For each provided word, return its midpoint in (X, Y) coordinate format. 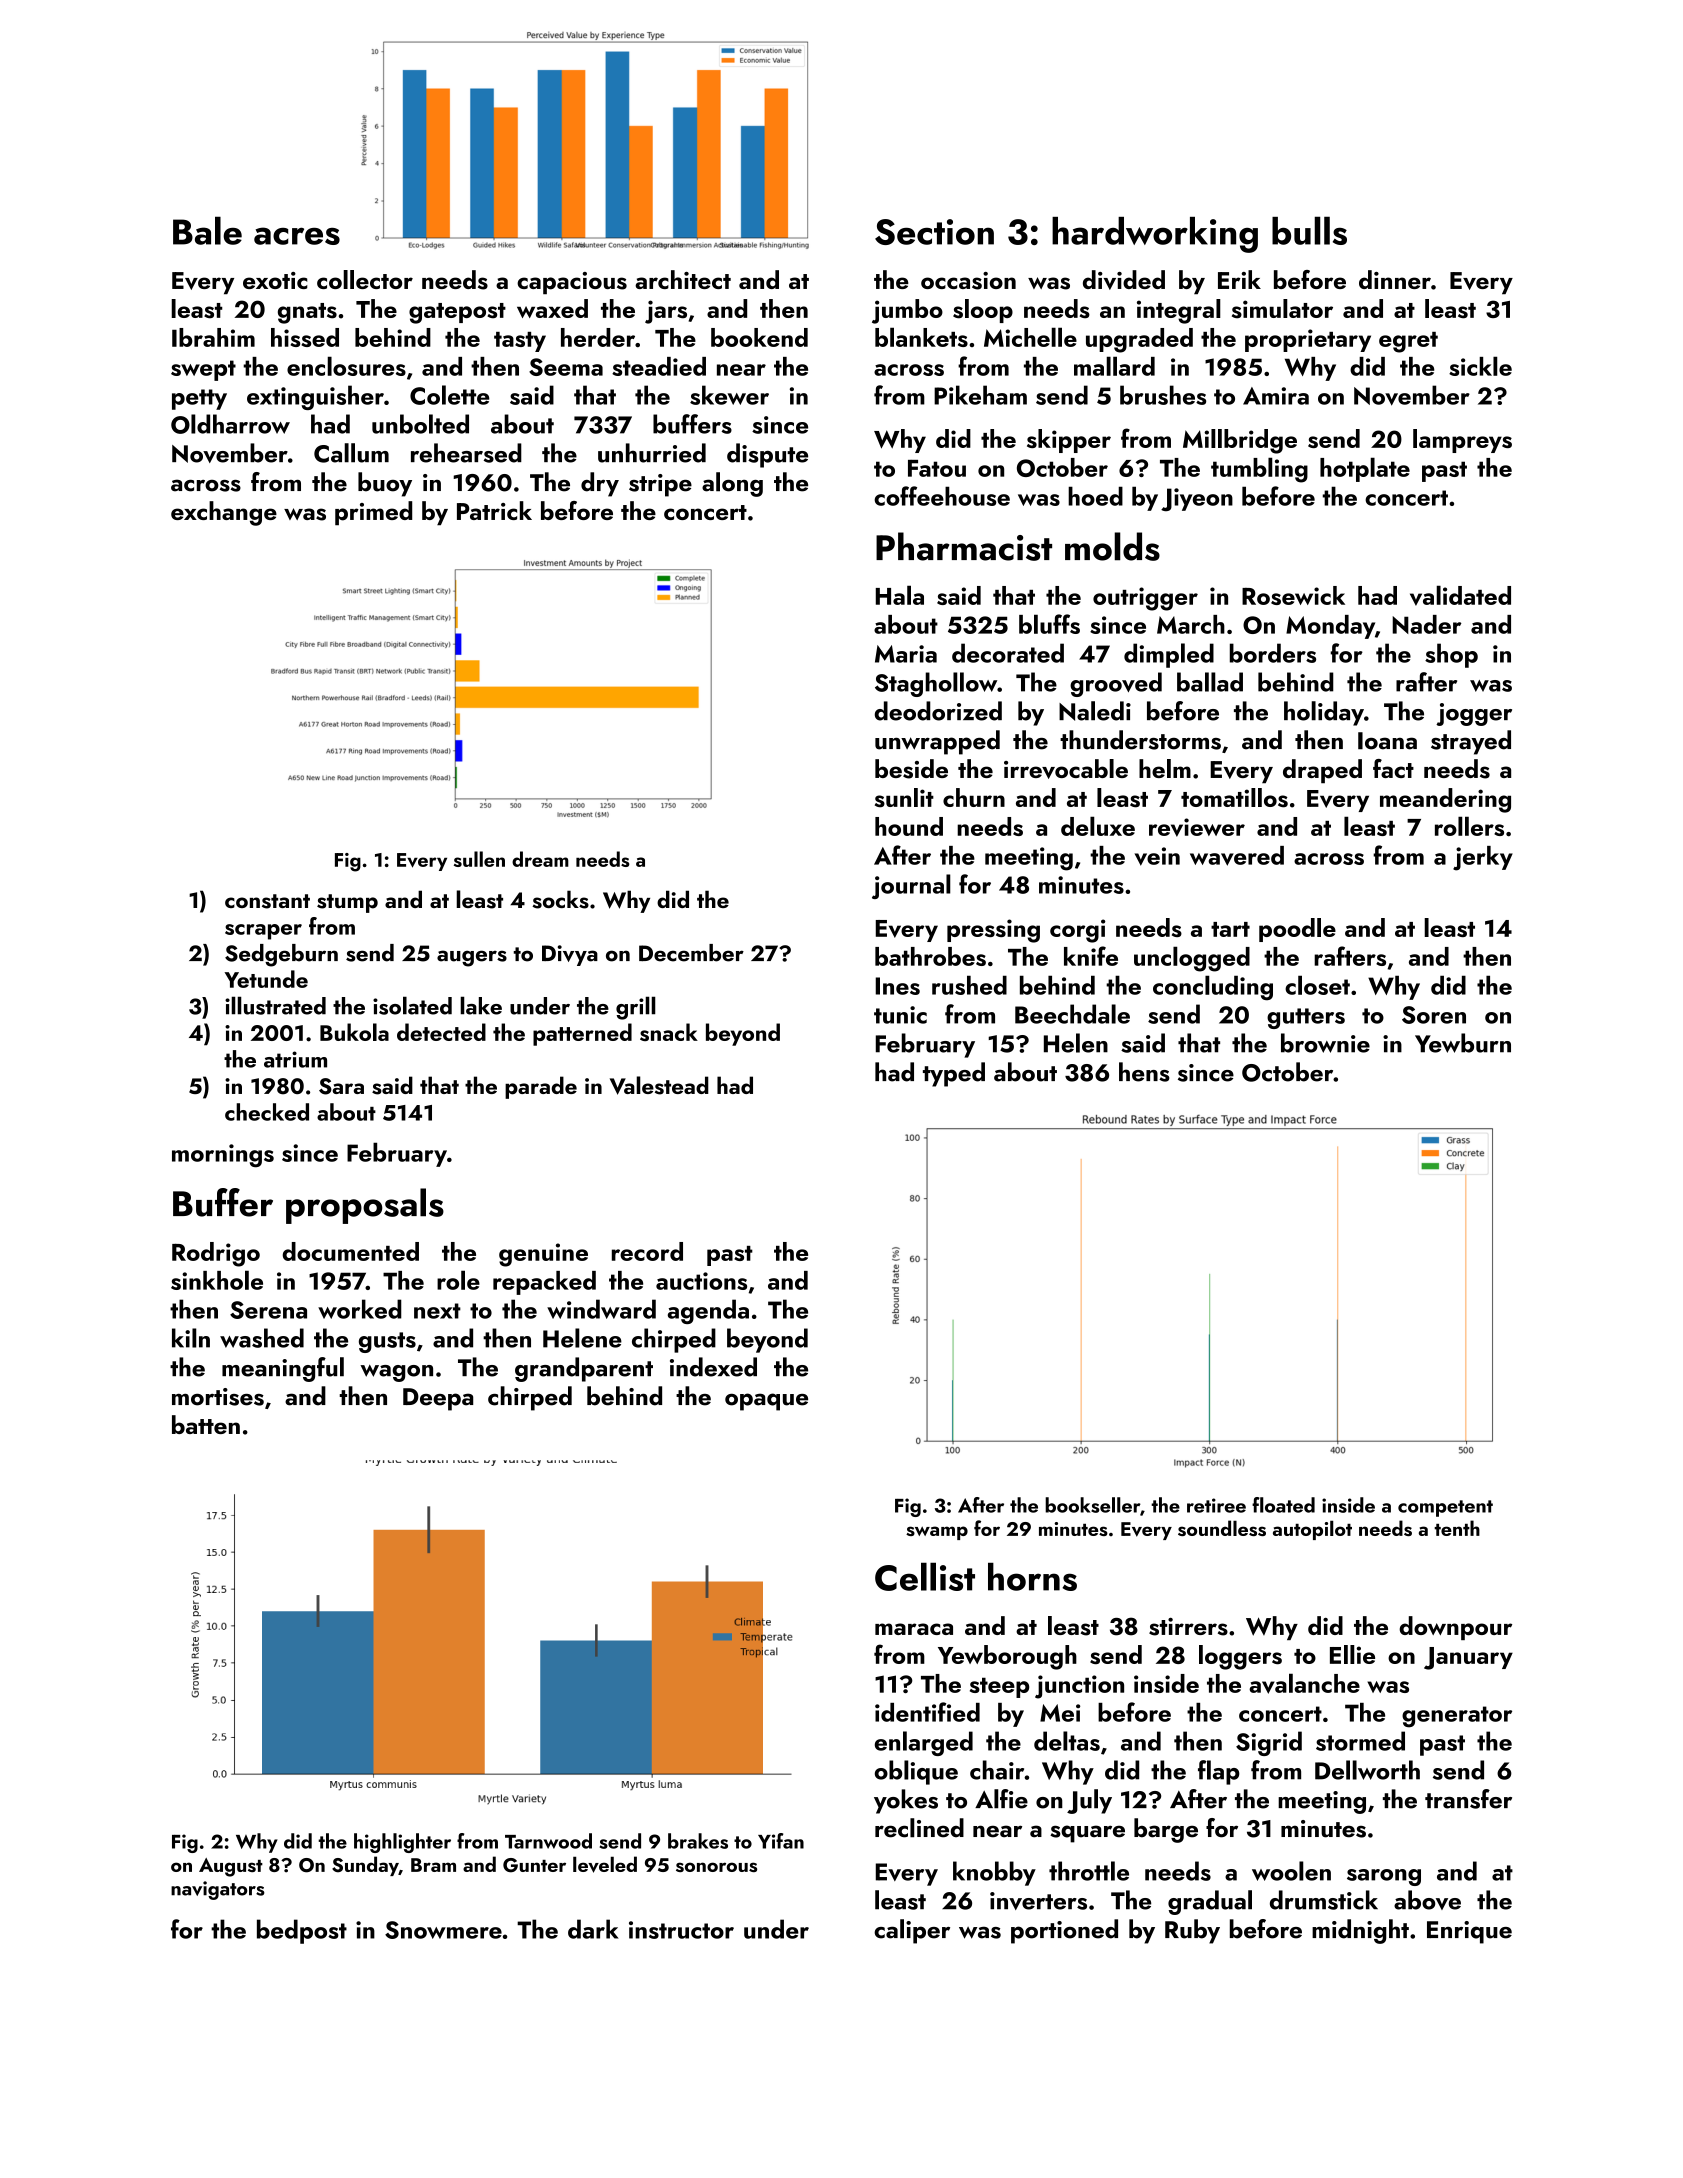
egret (1408, 342)
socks (560, 899)
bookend (759, 337)
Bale (207, 230)
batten (206, 1424)
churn (974, 797)
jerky (1483, 858)
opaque (766, 1402)
